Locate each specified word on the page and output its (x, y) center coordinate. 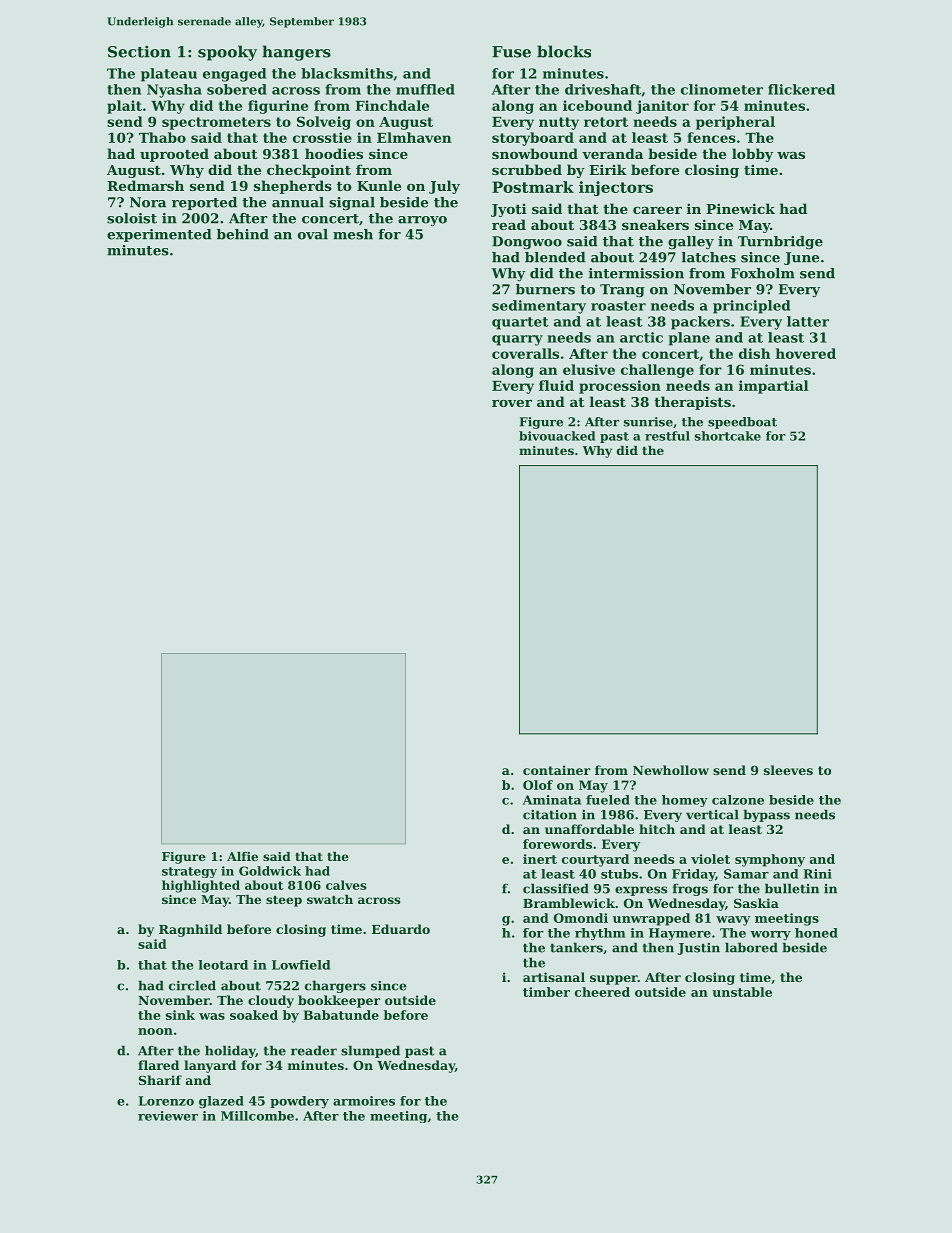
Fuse (511, 52)
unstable (742, 992)
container (556, 770)
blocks (564, 51)
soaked (254, 1015)
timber (546, 992)
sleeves (788, 770)
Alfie (242, 856)
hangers (296, 53)
